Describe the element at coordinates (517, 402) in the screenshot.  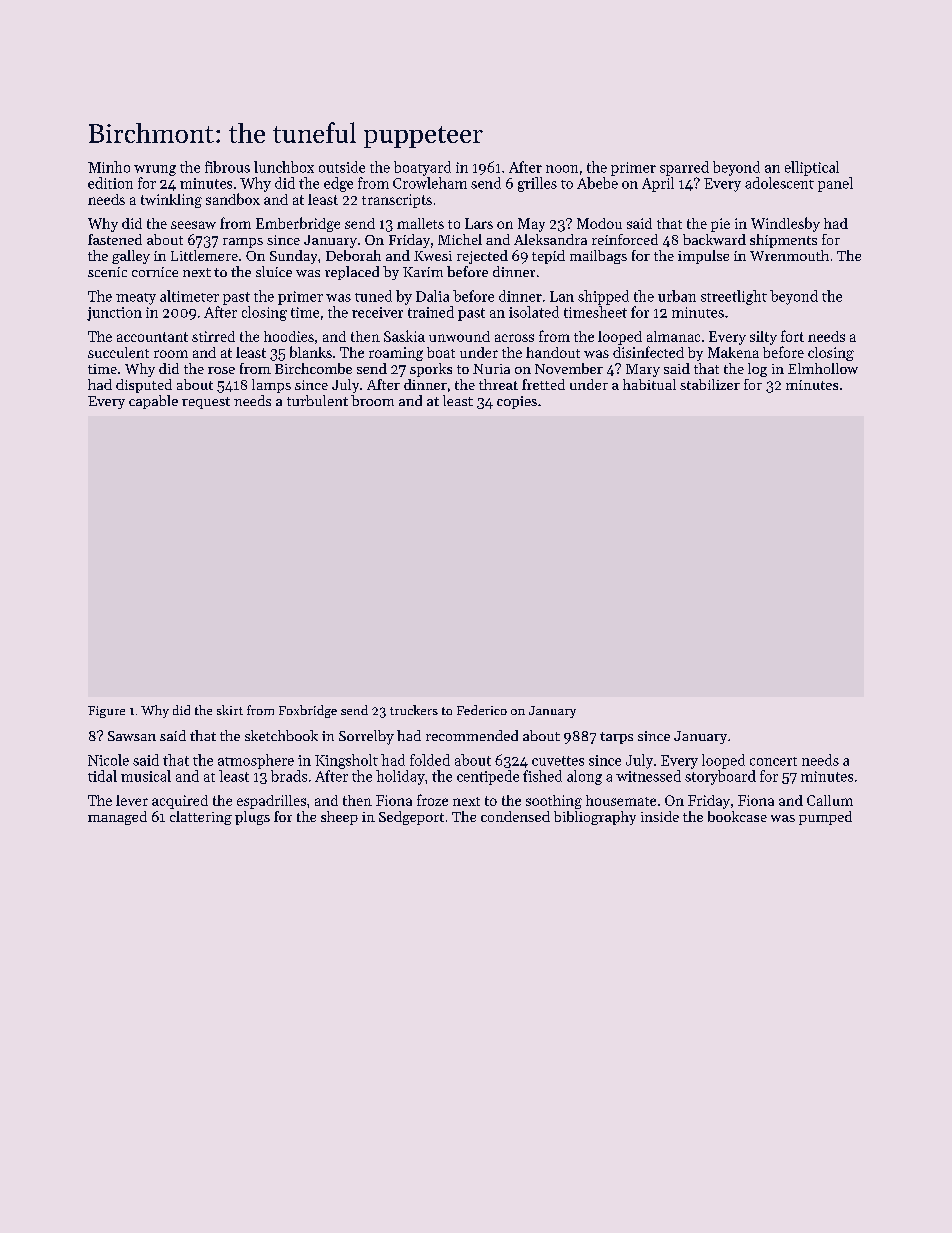
I see `copies` at that location.
